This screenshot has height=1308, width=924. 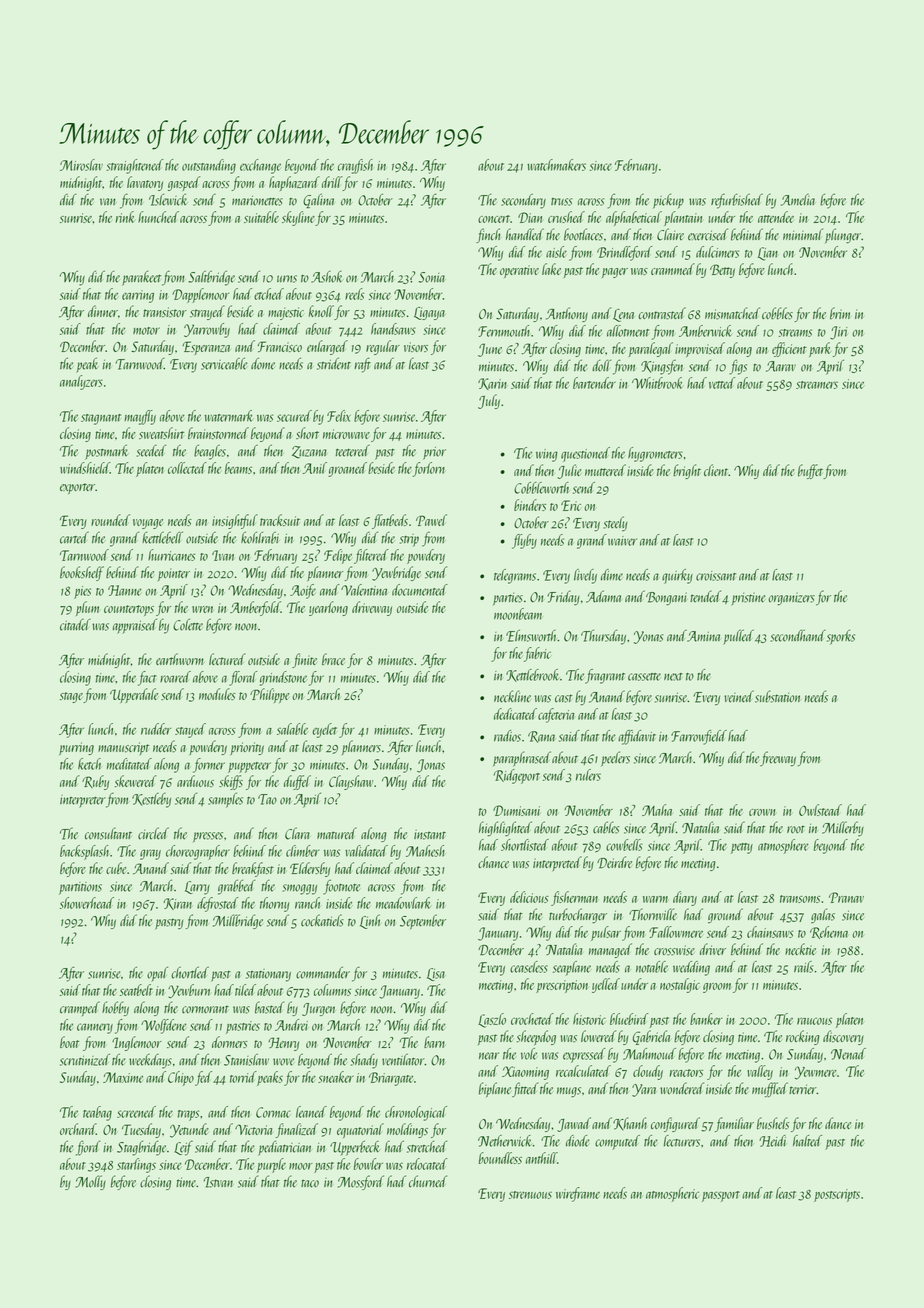 I want to click on July, so click(x=489, y=401).
